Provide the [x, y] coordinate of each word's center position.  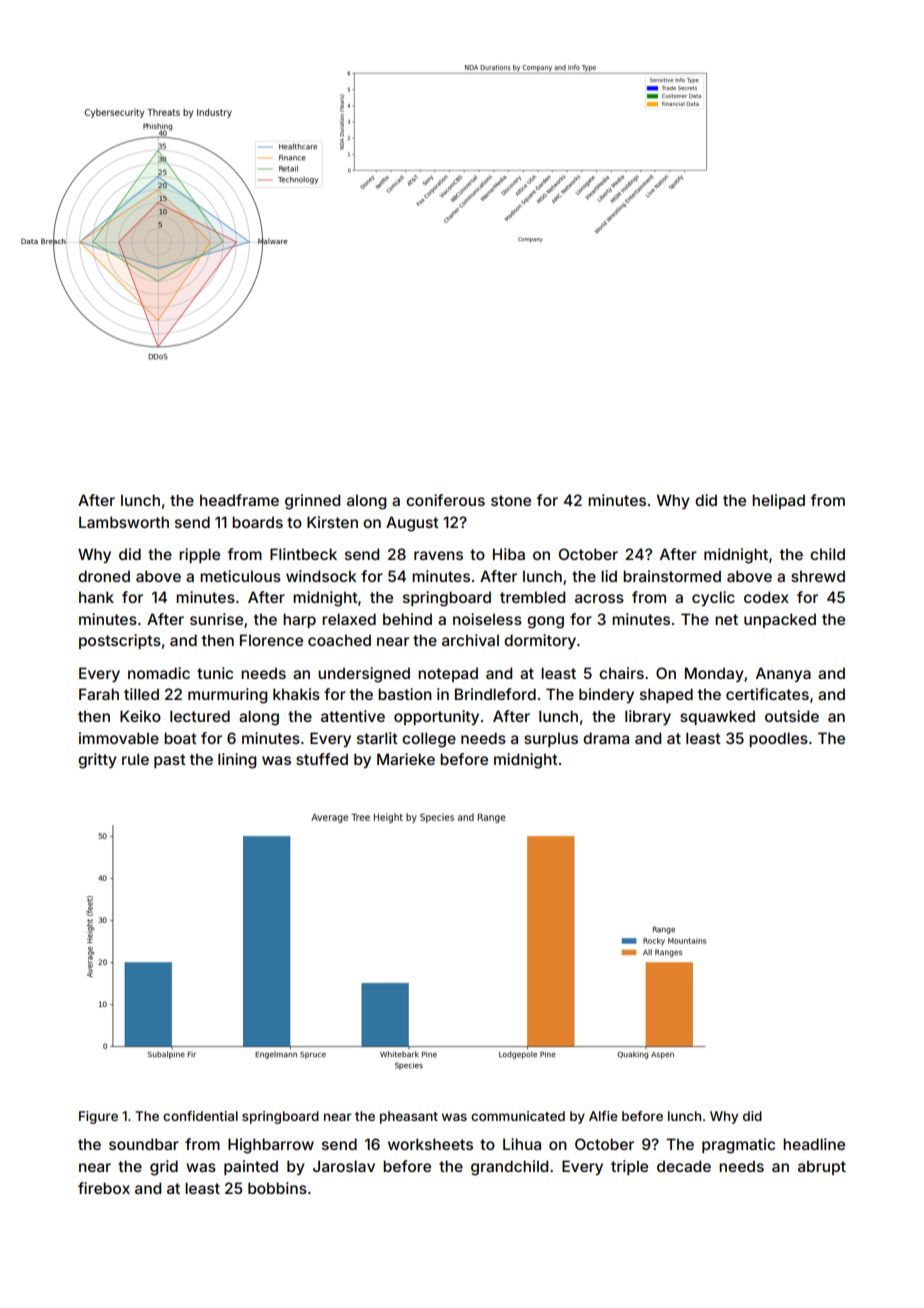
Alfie [603, 1116]
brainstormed [672, 576]
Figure [98, 1117]
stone [511, 500]
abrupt [822, 1167]
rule [135, 759]
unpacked [780, 620]
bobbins [277, 1188]
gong [545, 622]
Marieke [406, 759]
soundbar [144, 1144]
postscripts [120, 641]
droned [104, 576]
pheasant [409, 1117]
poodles [778, 739]
